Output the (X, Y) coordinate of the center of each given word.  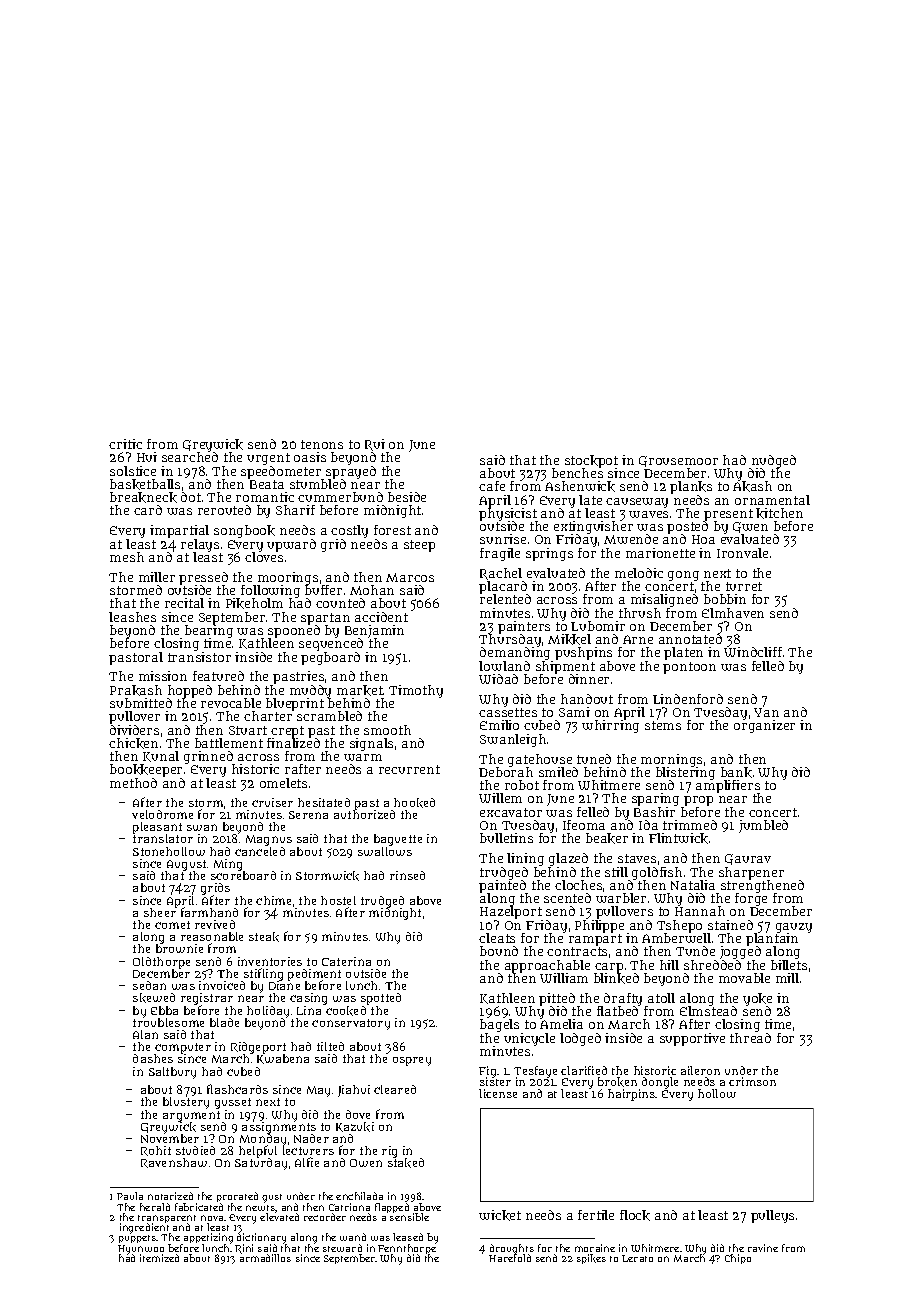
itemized (159, 1258)
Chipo (738, 1259)
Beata (267, 484)
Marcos (410, 577)
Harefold (510, 1258)
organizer (764, 728)
